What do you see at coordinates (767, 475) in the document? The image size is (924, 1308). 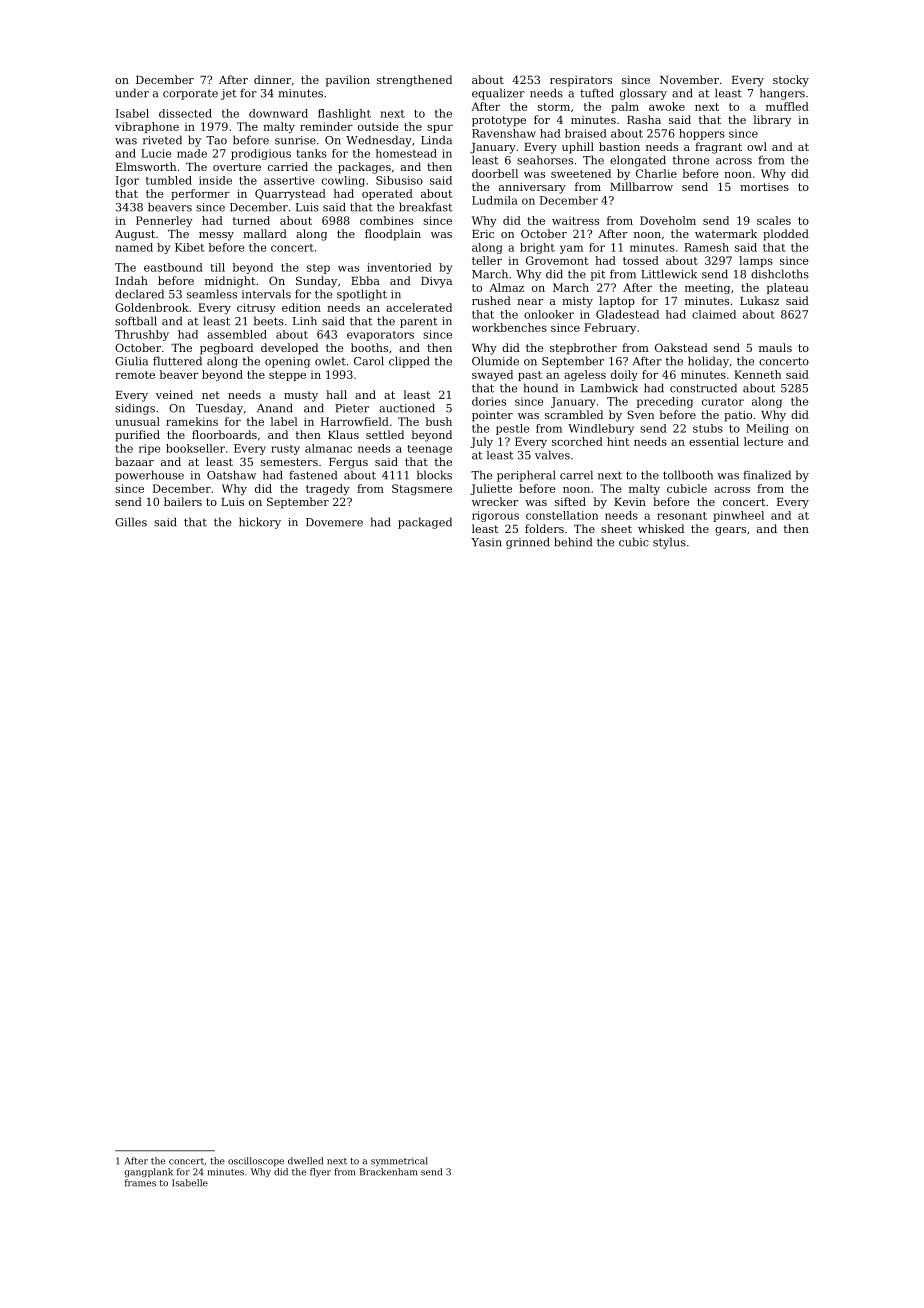 I see `finalized` at bounding box center [767, 475].
